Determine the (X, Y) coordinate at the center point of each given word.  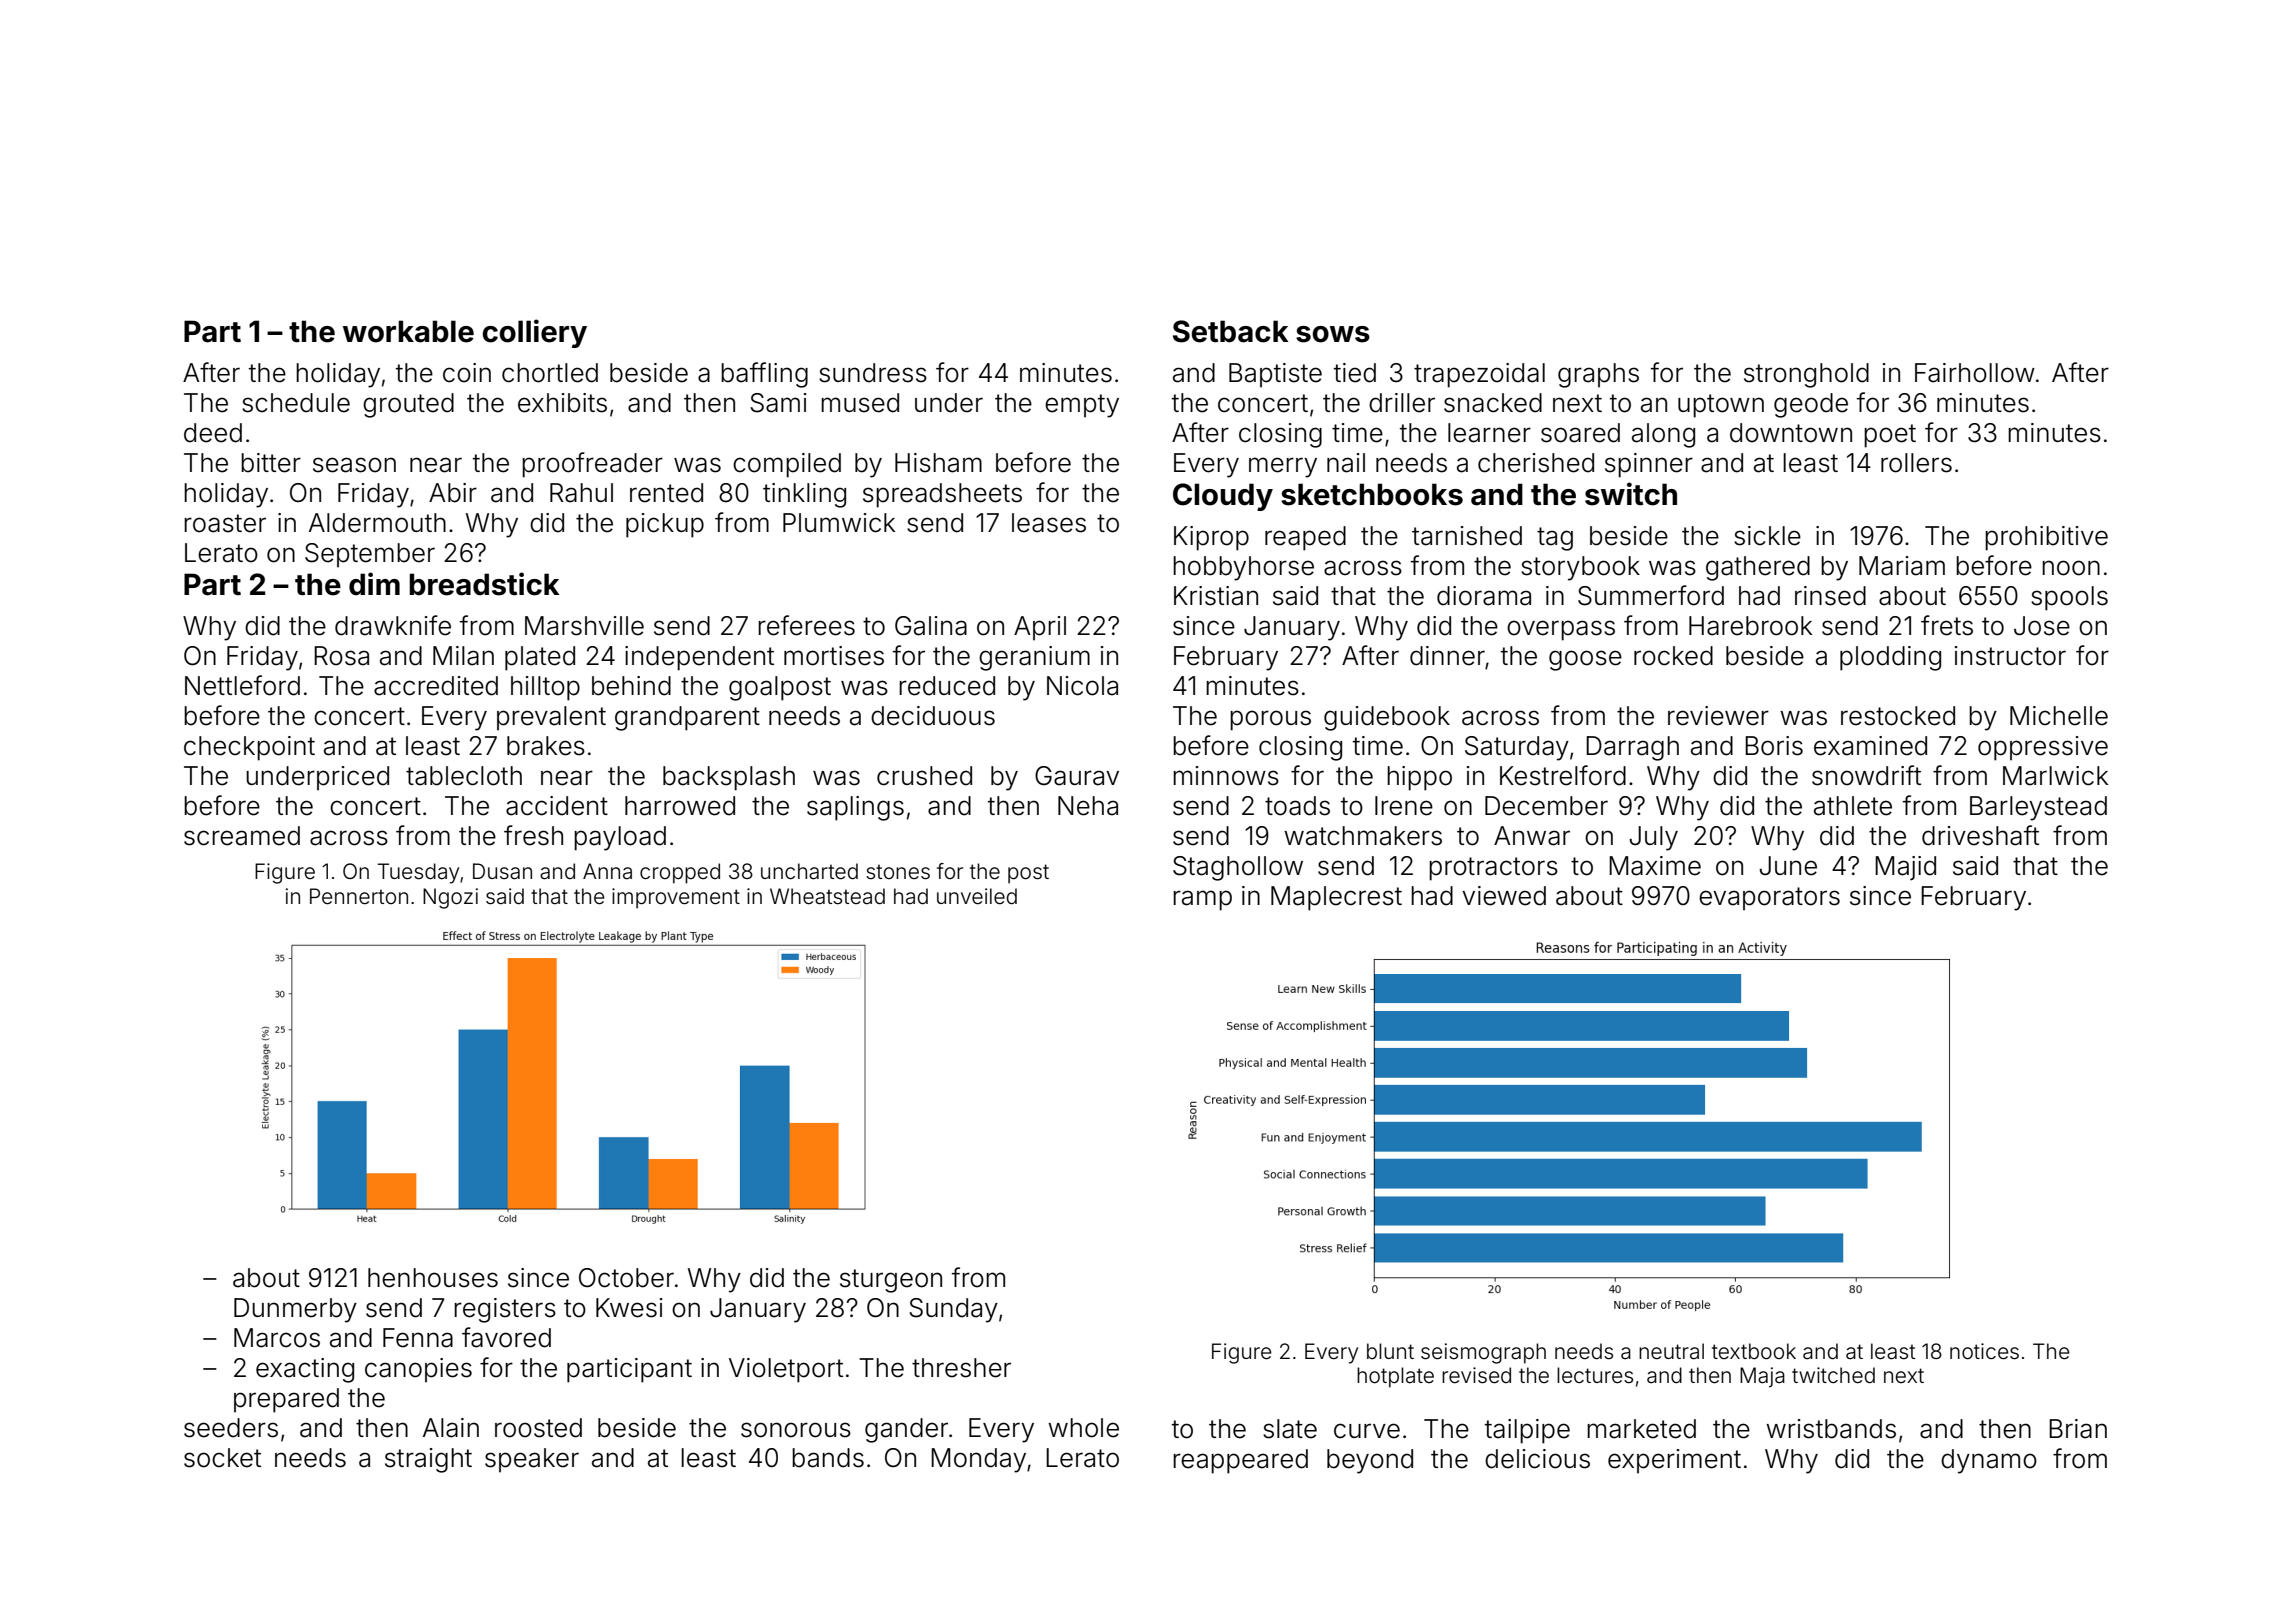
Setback (1231, 331)
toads (1297, 806)
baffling (764, 375)
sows (1333, 334)
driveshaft (1980, 835)
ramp (1202, 900)
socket (222, 1458)
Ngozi (450, 898)
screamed (242, 836)
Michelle (2059, 716)
